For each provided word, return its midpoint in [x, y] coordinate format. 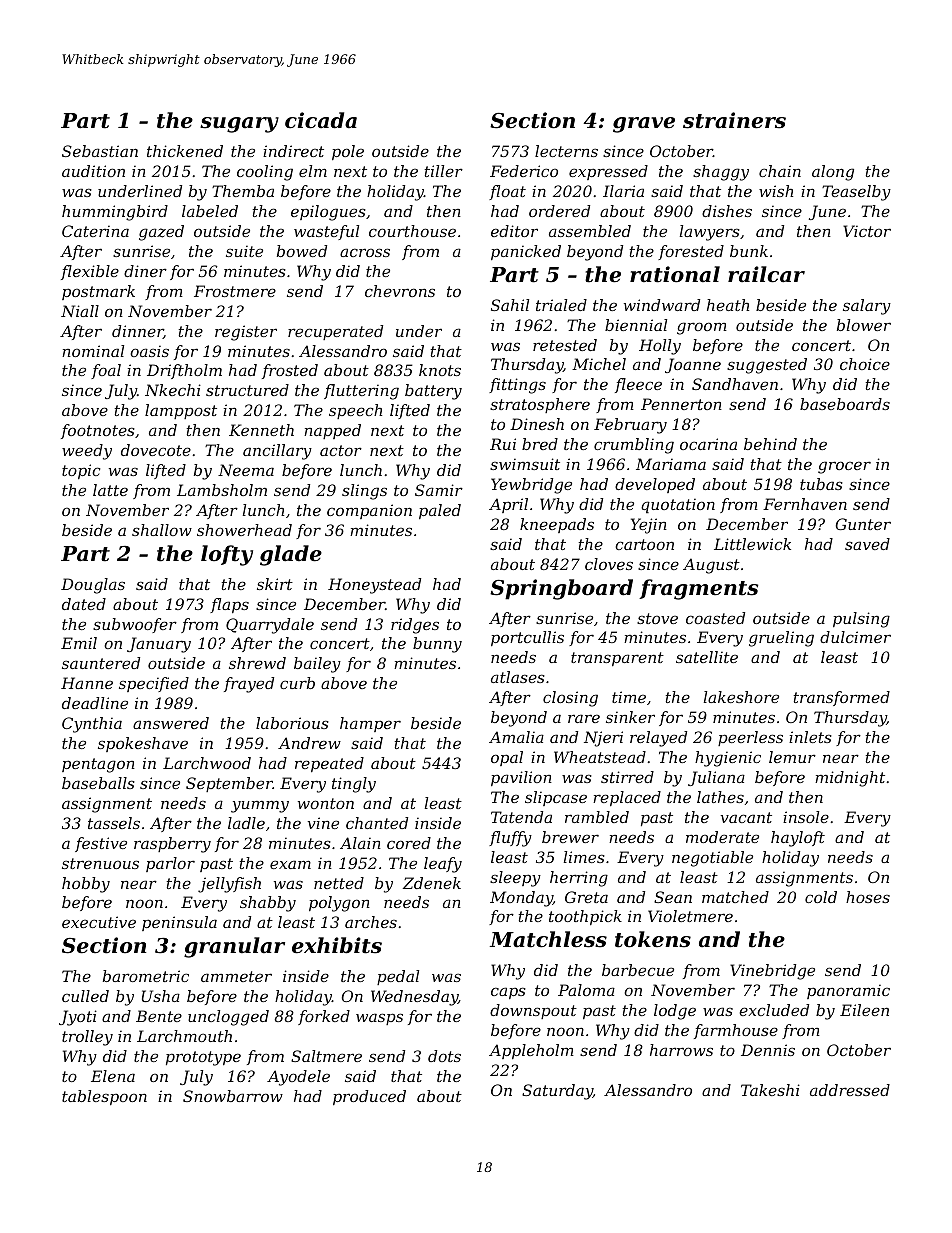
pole [348, 152]
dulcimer [855, 637]
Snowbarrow [233, 1096]
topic [81, 471]
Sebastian [100, 151]
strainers [734, 120]
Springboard [561, 589]
